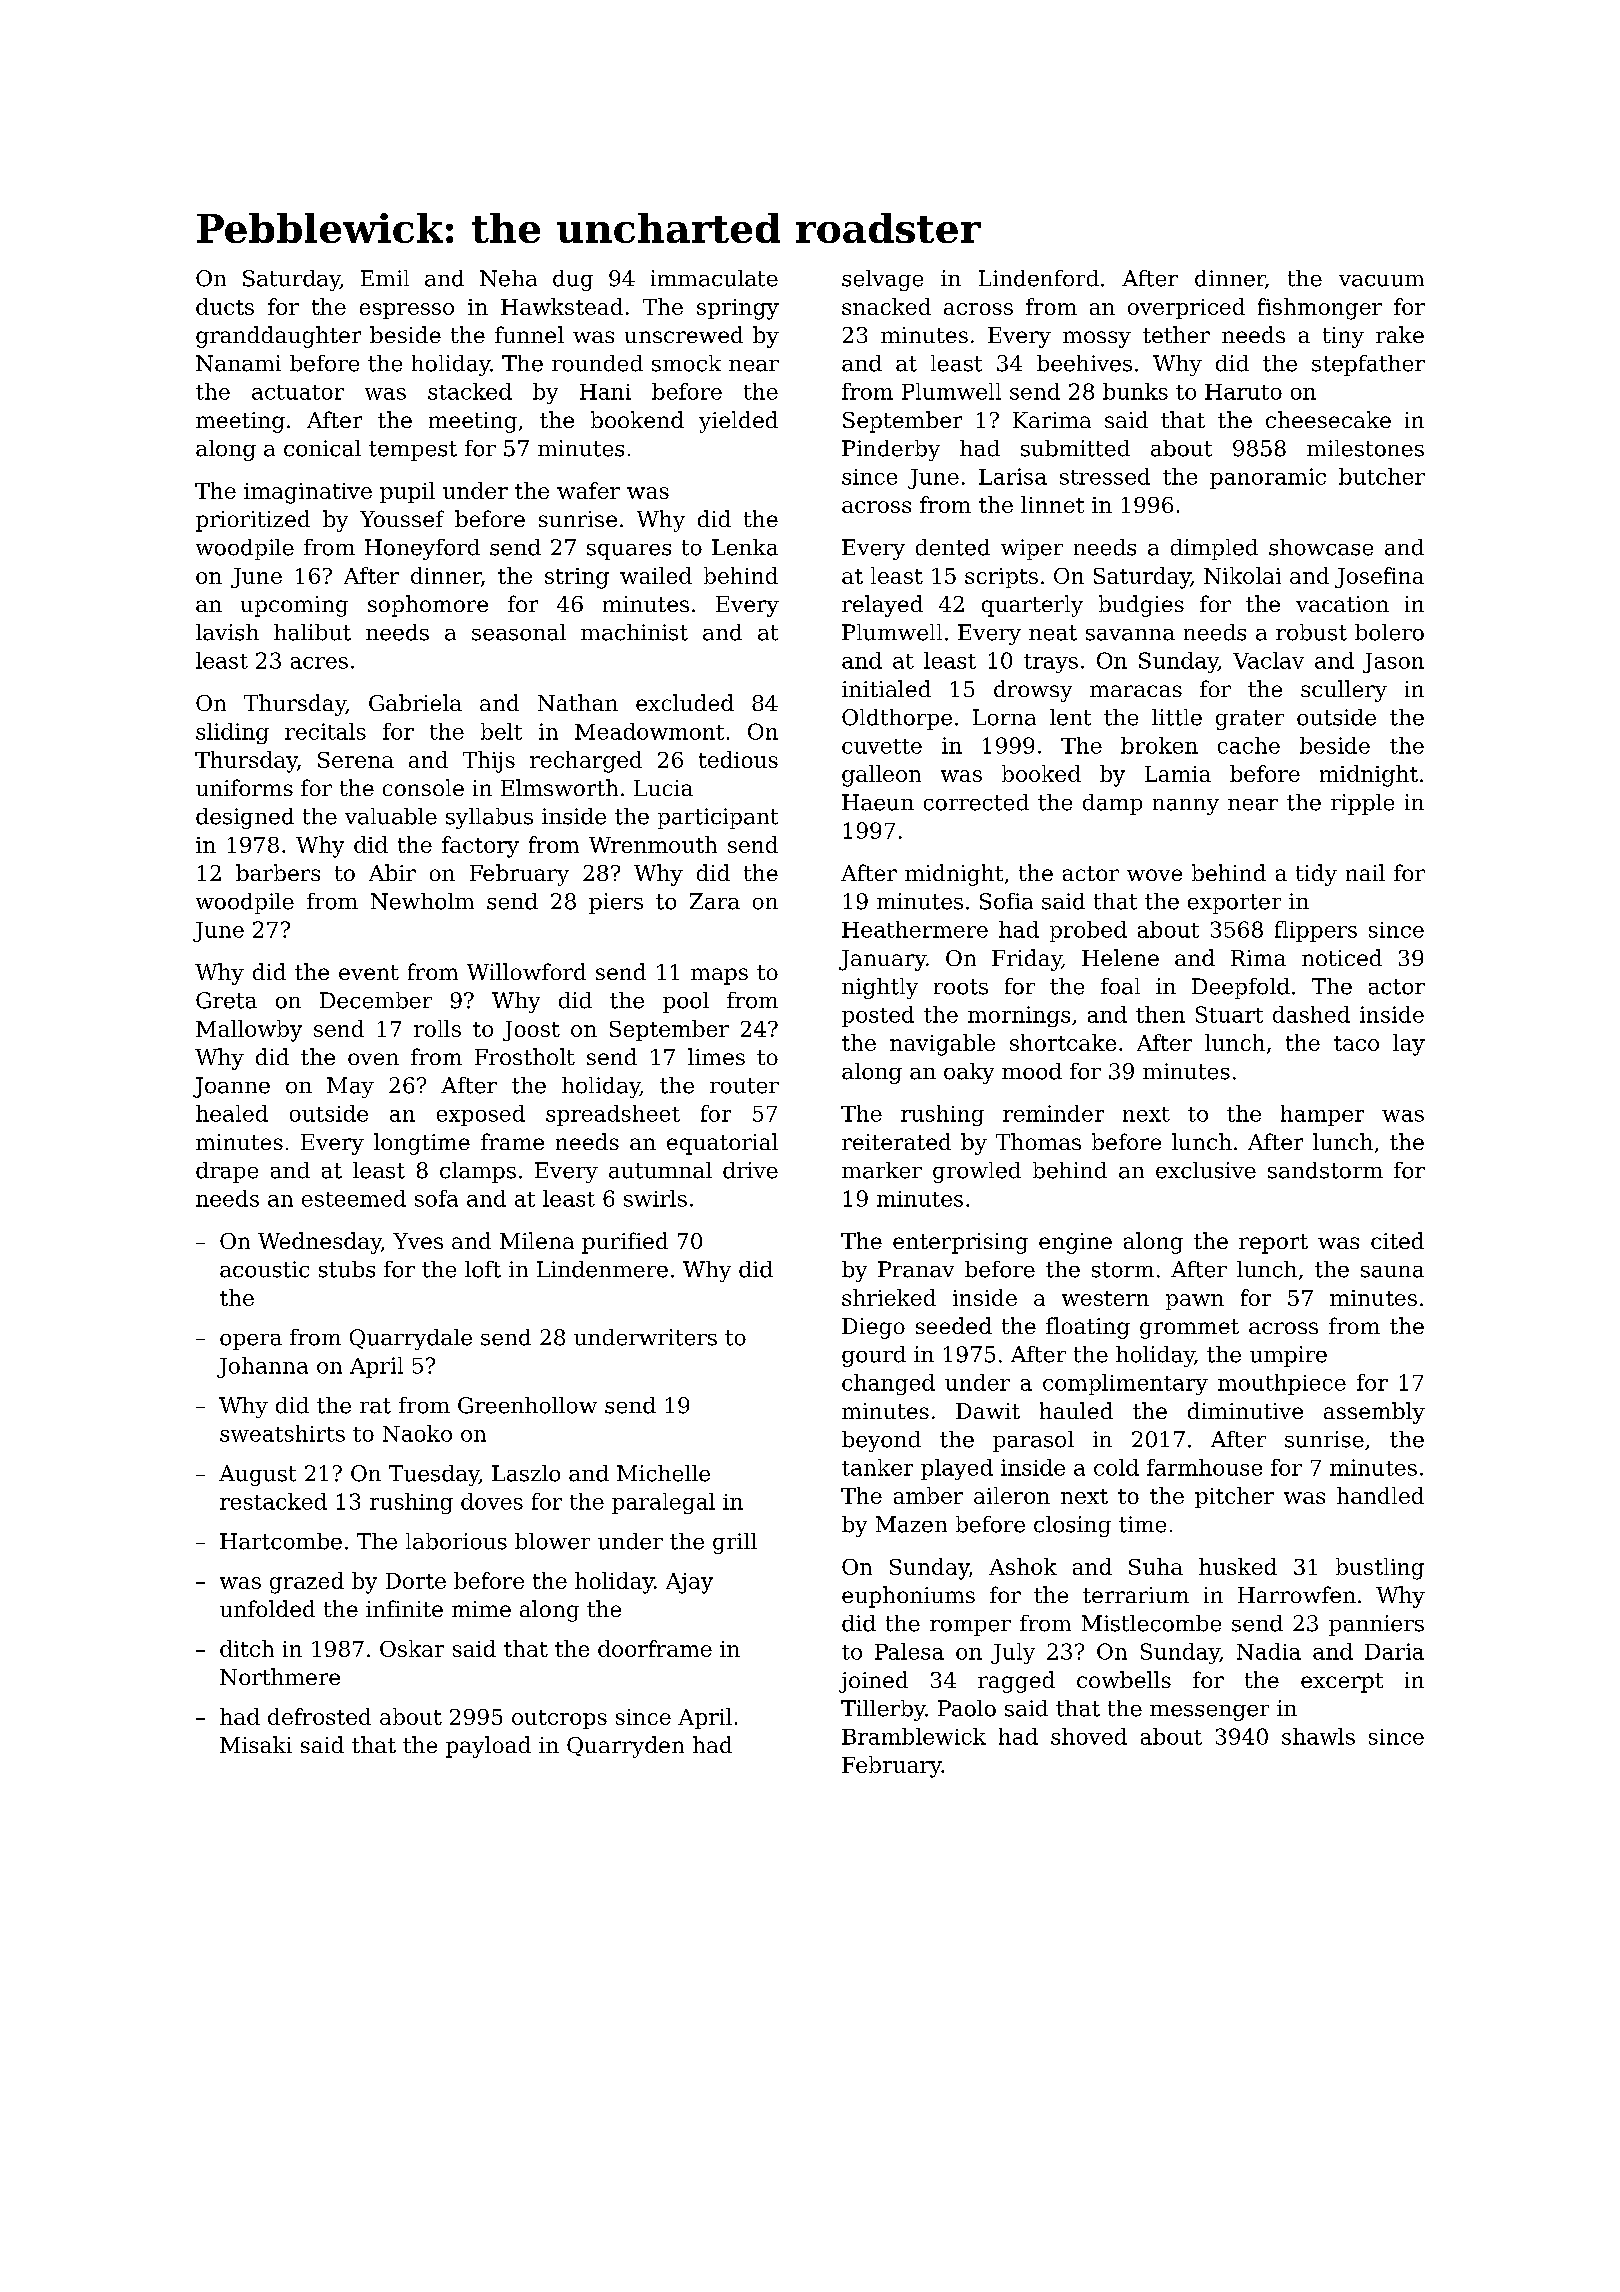 Image resolution: width=1620 pixels, height=2292 pixels. Describe the element at coordinates (1075, 1243) in the document. I see `engine` at that location.
